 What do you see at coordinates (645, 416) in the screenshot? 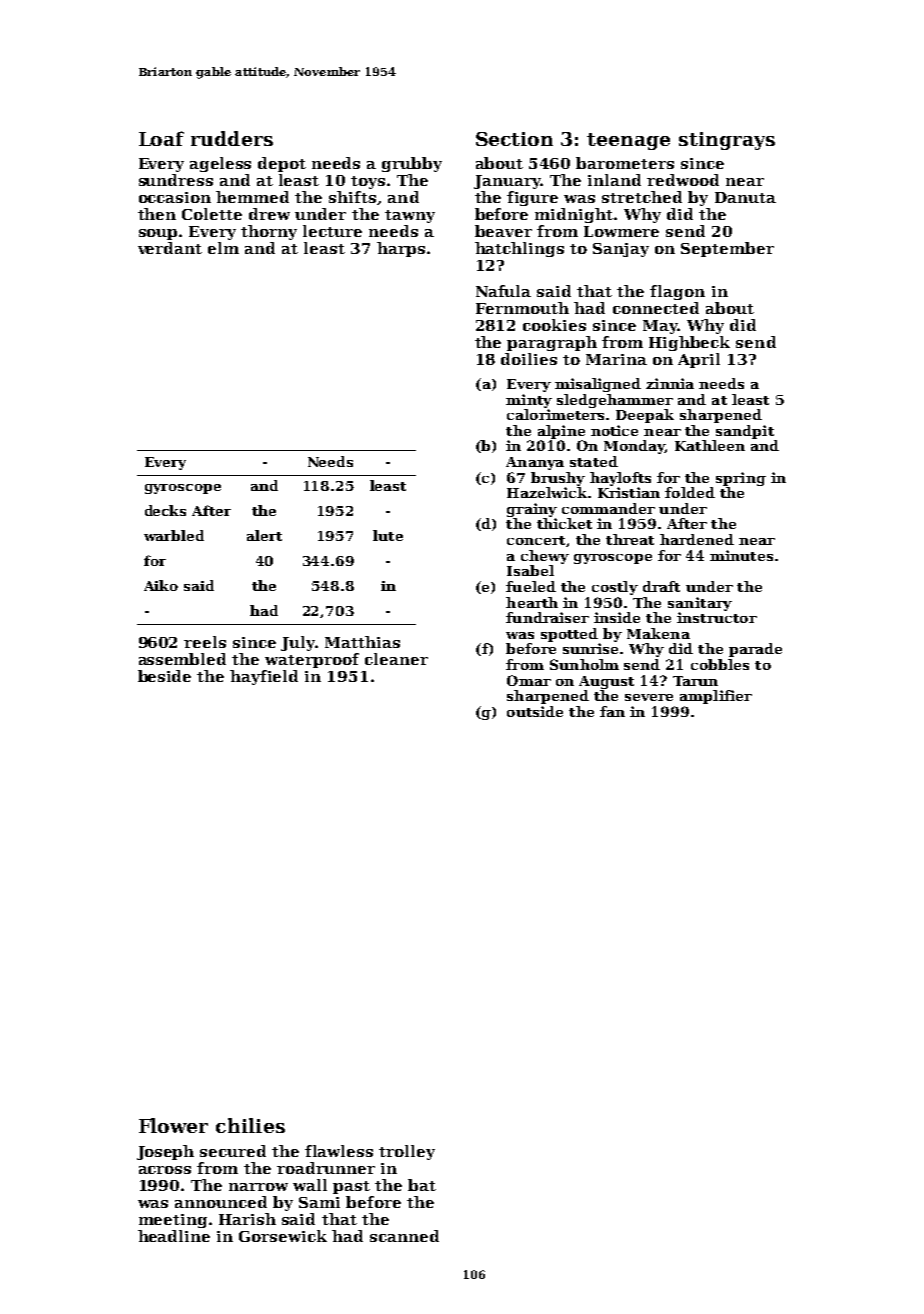
I see `Deepak` at bounding box center [645, 416].
